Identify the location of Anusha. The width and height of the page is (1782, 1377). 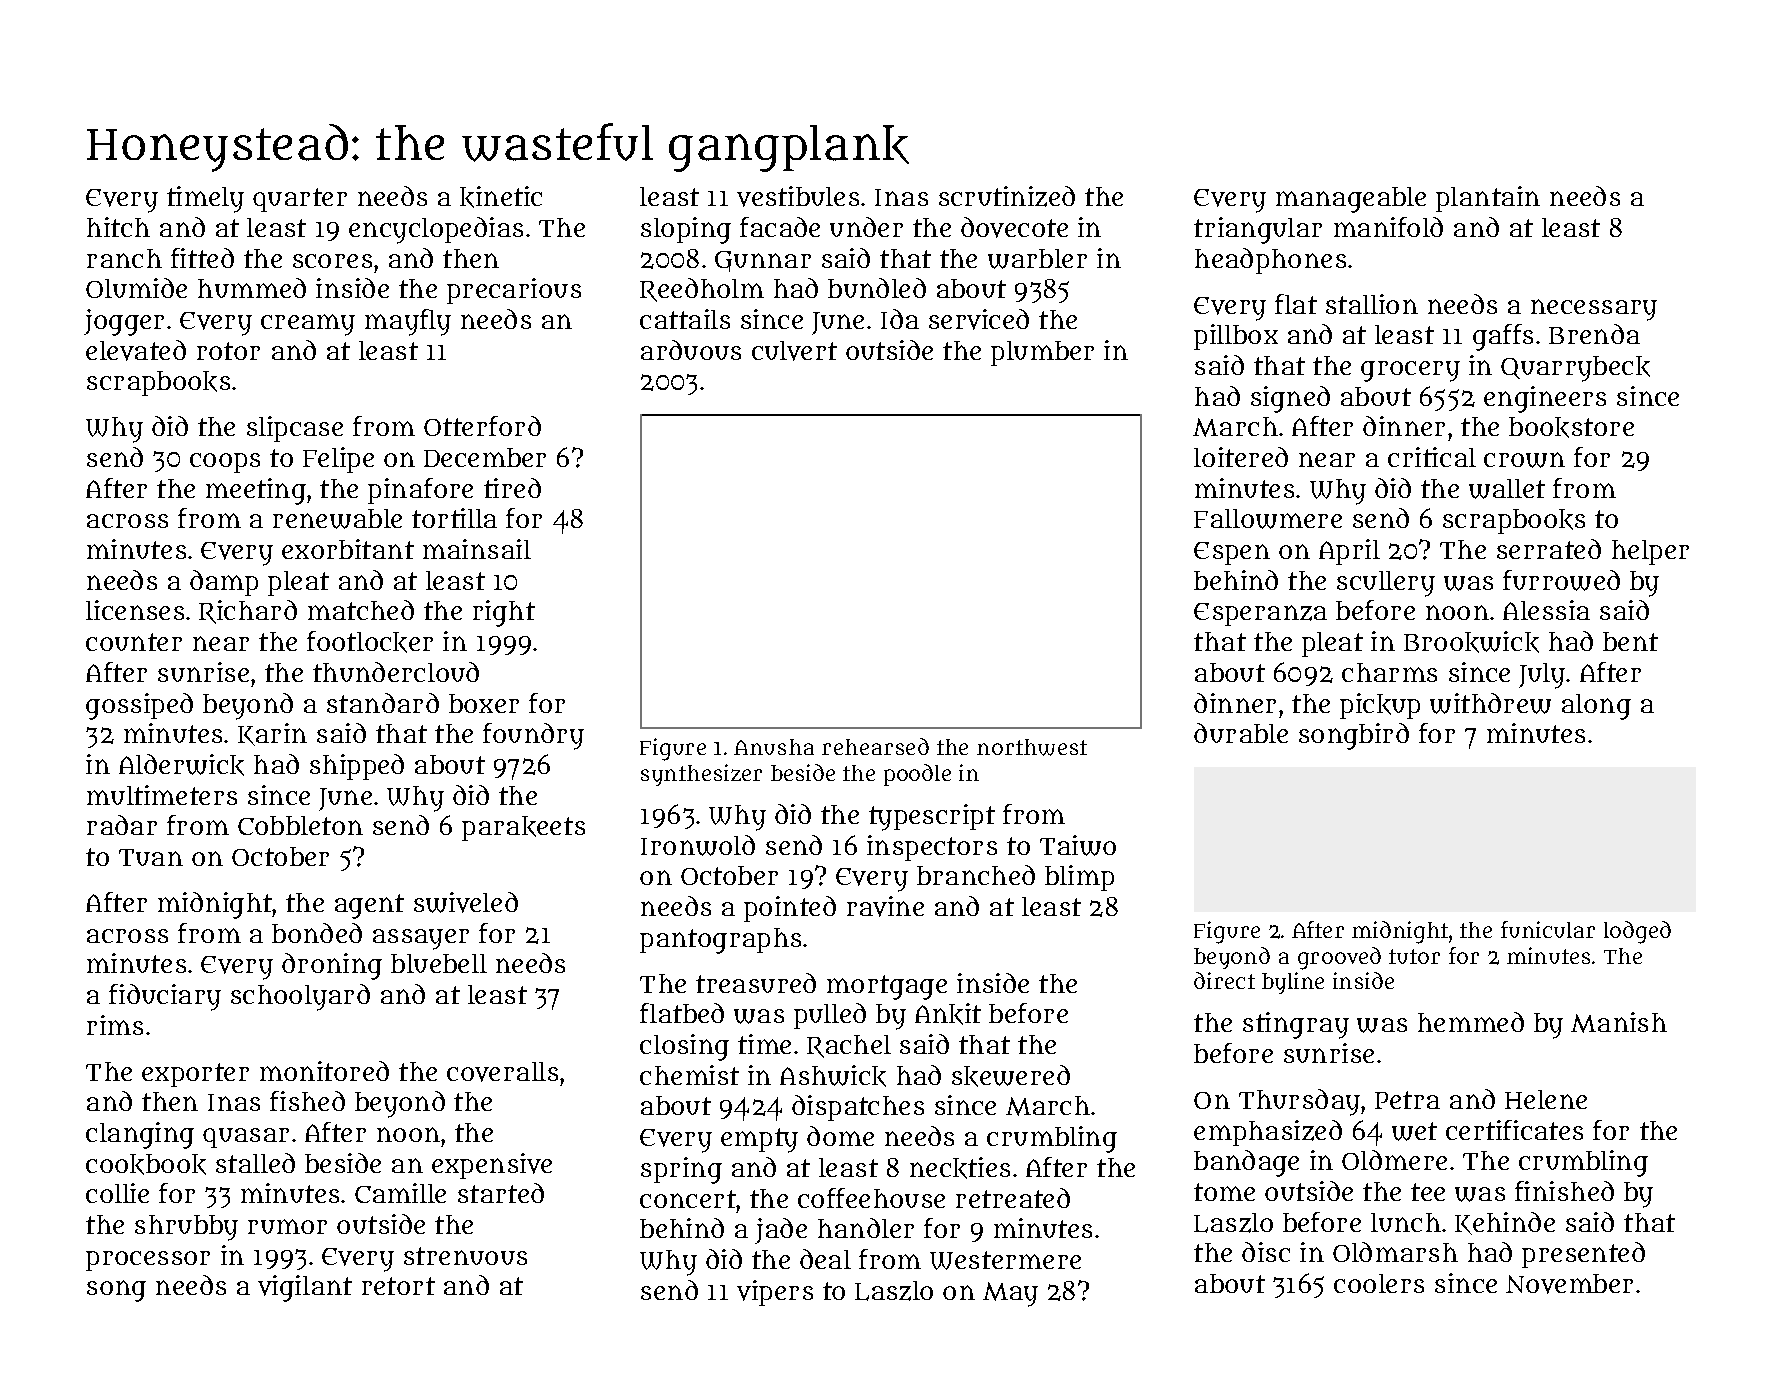
(774, 747).
